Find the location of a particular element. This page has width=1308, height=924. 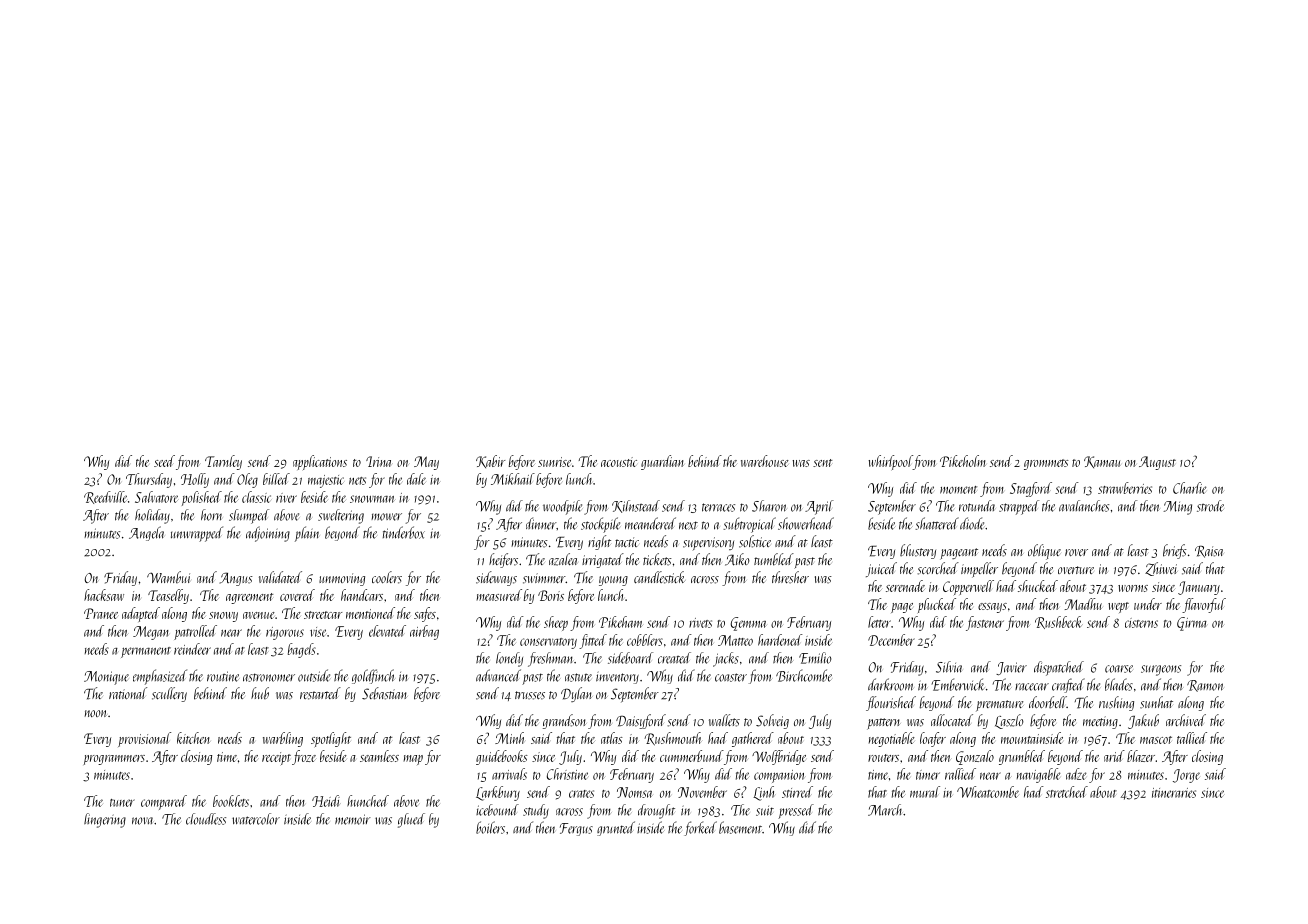

strapped is located at coordinates (1019, 507).
